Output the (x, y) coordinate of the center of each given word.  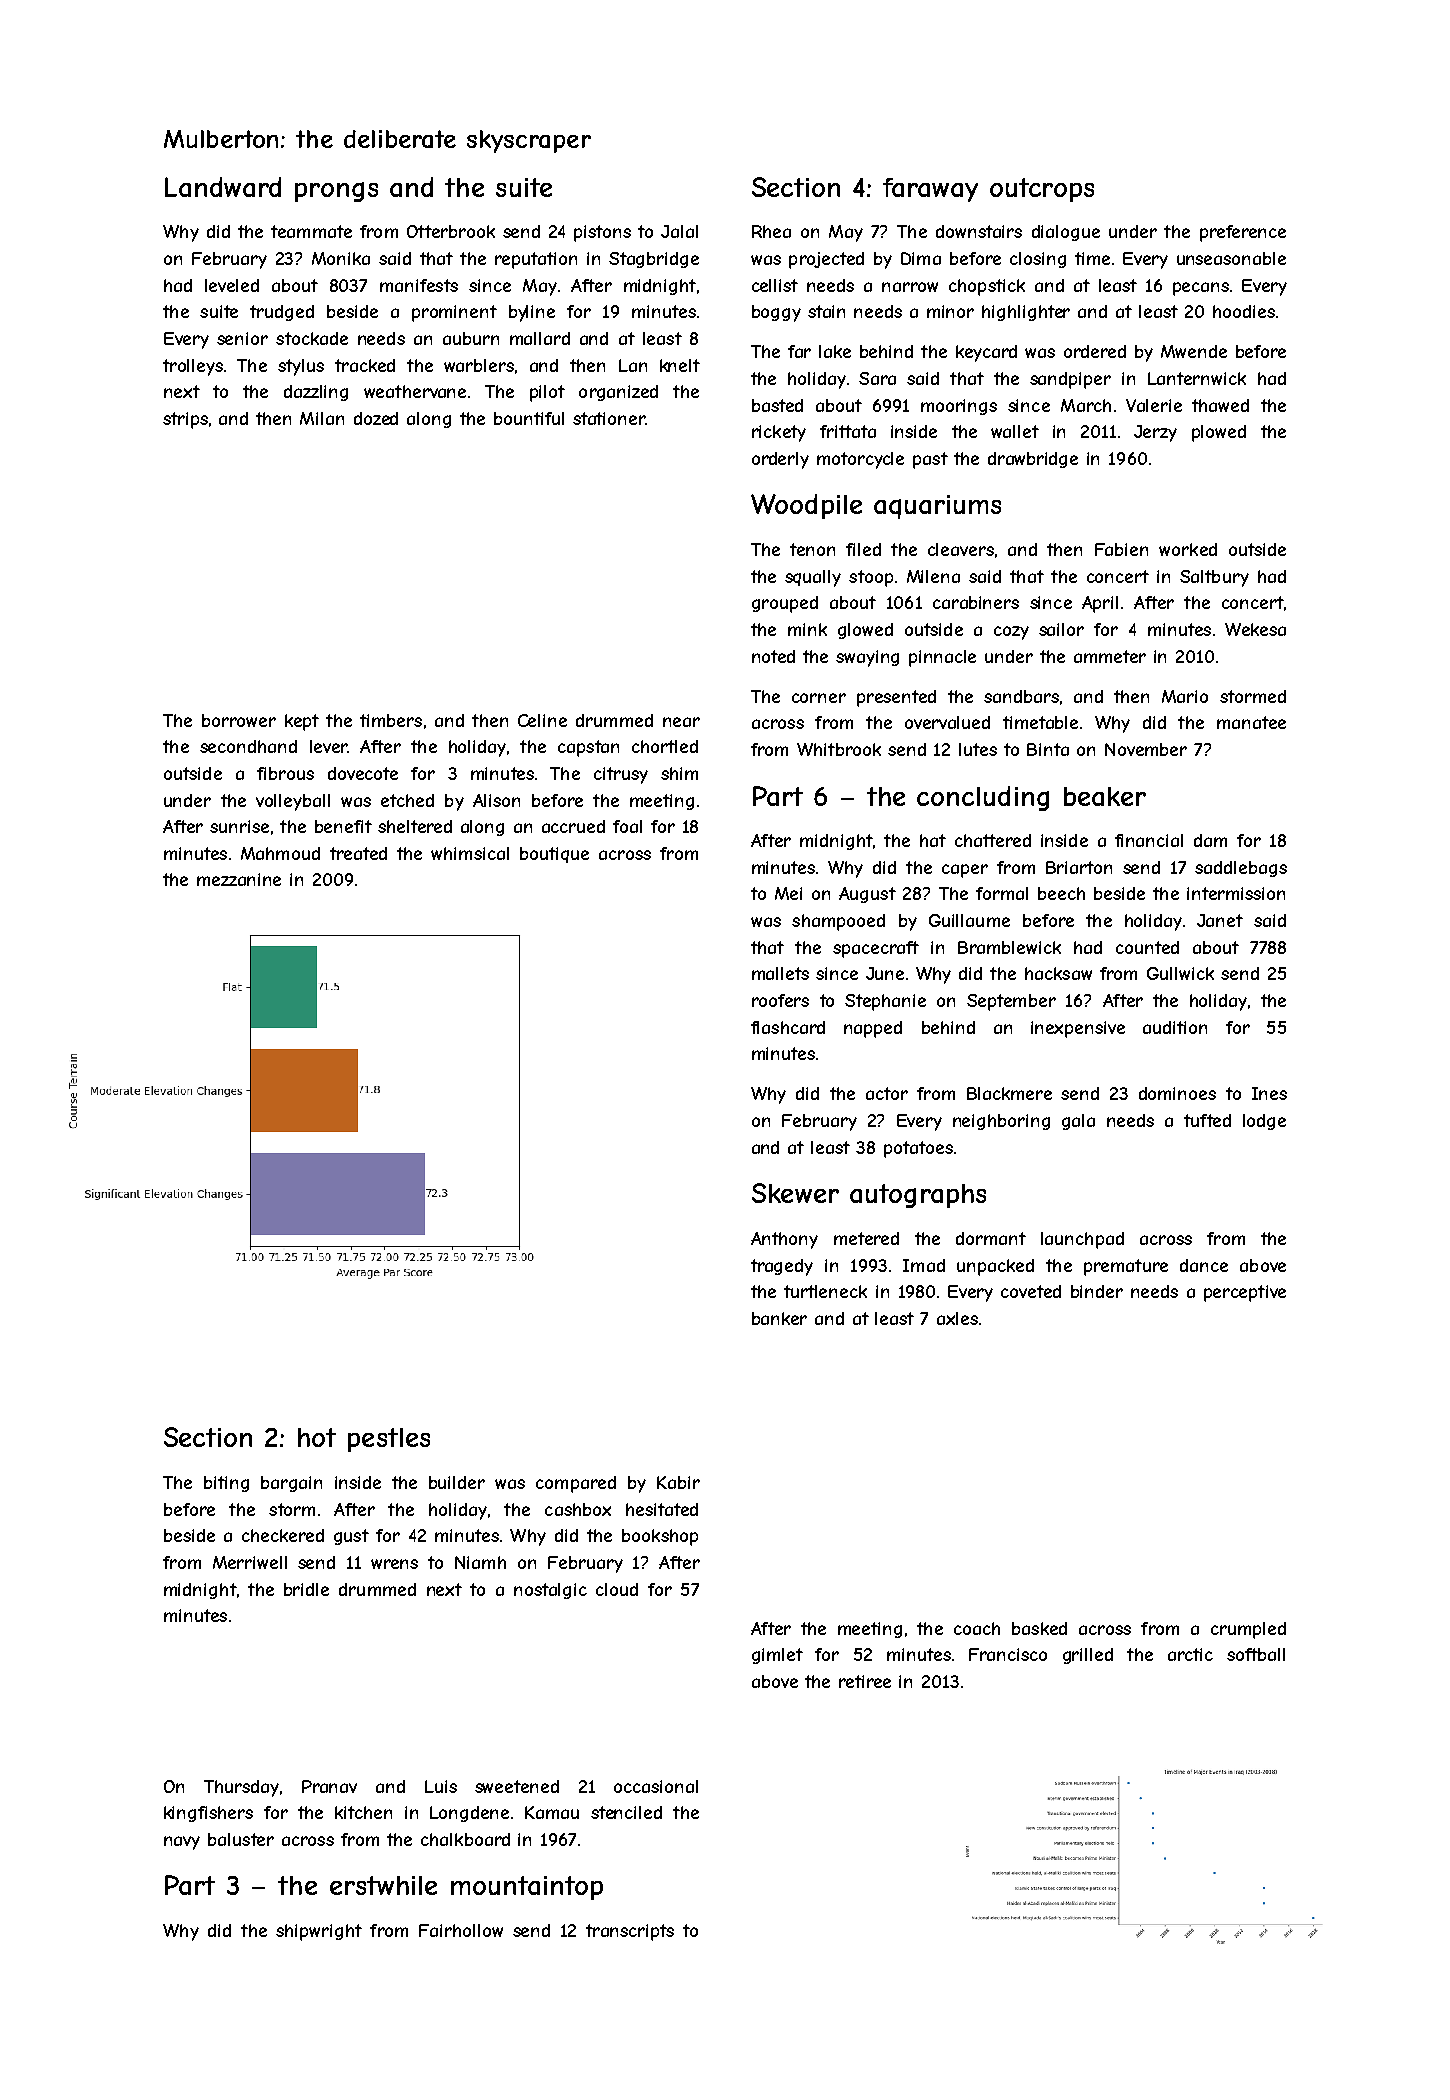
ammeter (1110, 656)
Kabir (678, 1482)
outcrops (1042, 190)
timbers (391, 720)
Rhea (771, 231)
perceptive (1245, 1293)
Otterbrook (451, 231)
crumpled (1248, 1630)
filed (863, 549)
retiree (865, 1681)
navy (182, 1843)
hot (317, 1437)
